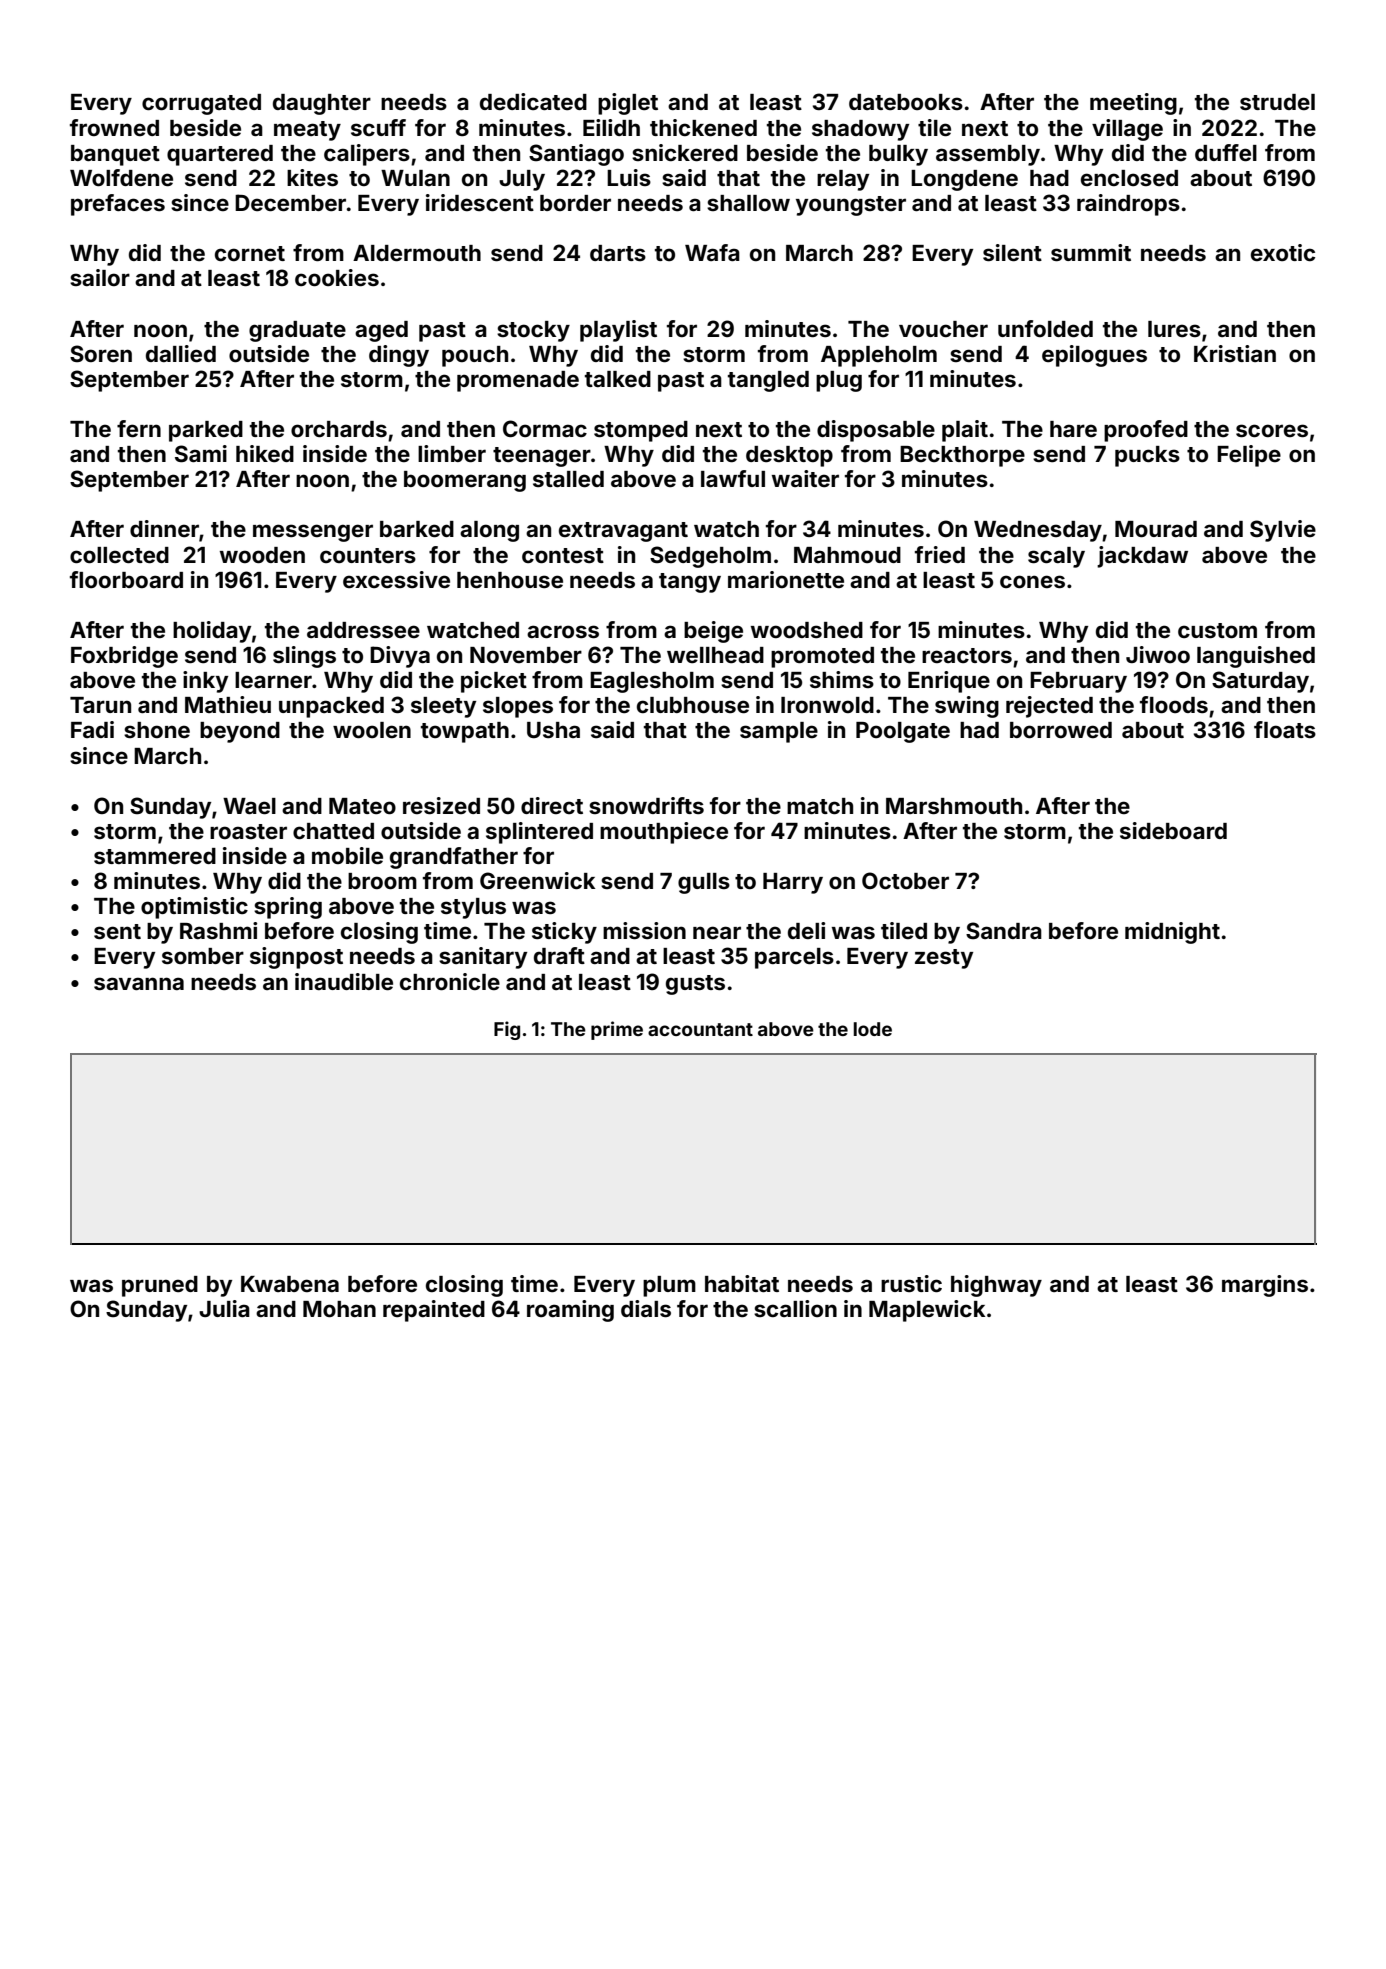  Describe the element at coordinates (139, 983) in the screenshot. I see `savanna` at that location.
